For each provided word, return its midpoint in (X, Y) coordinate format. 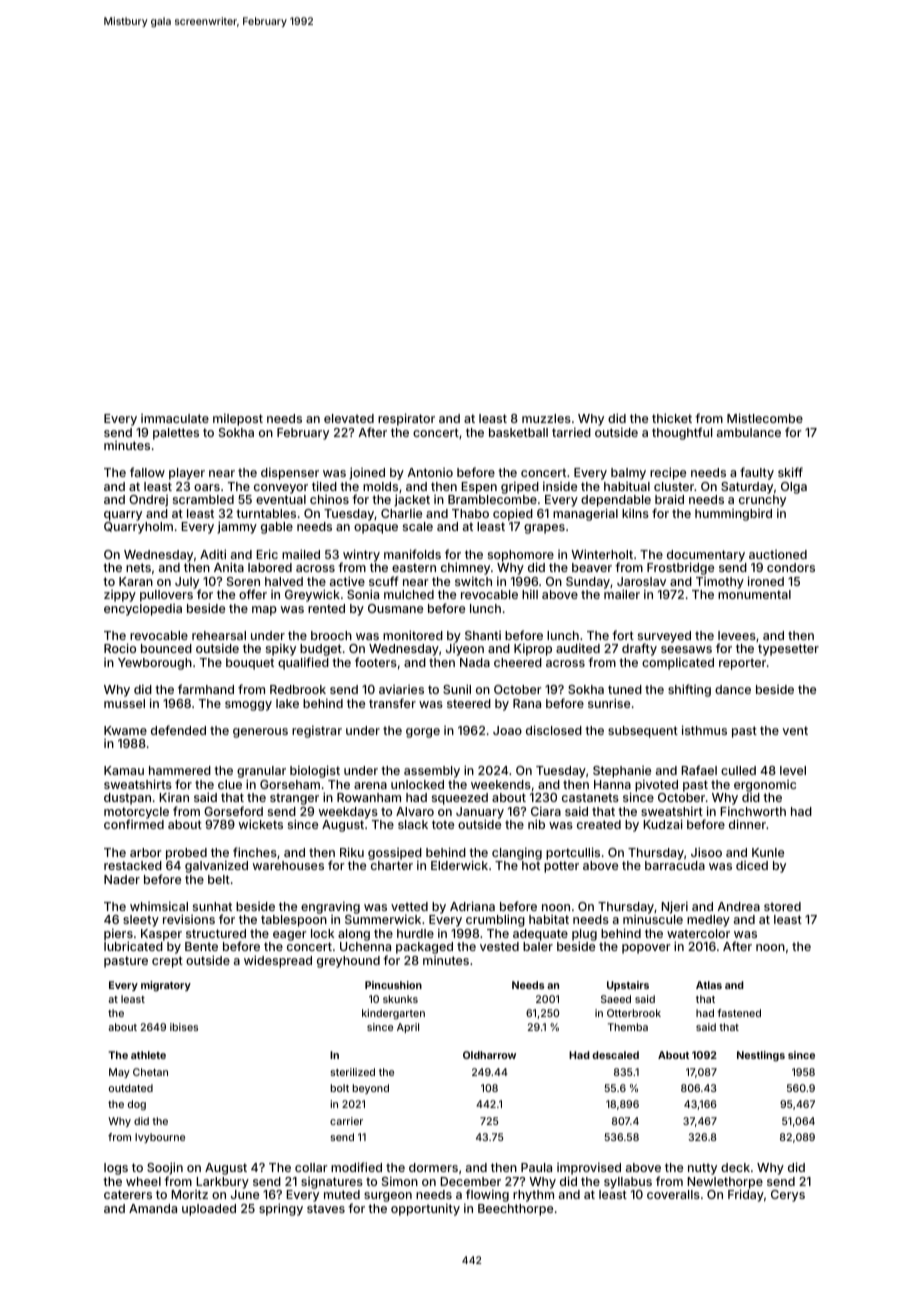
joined (367, 473)
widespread (278, 961)
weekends (501, 784)
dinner (747, 824)
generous (260, 733)
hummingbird (733, 515)
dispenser (290, 473)
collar (311, 1167)
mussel (124, 703)
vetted (409, 906)
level (793, 770)
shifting (689, 690)
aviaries (401, 689)
